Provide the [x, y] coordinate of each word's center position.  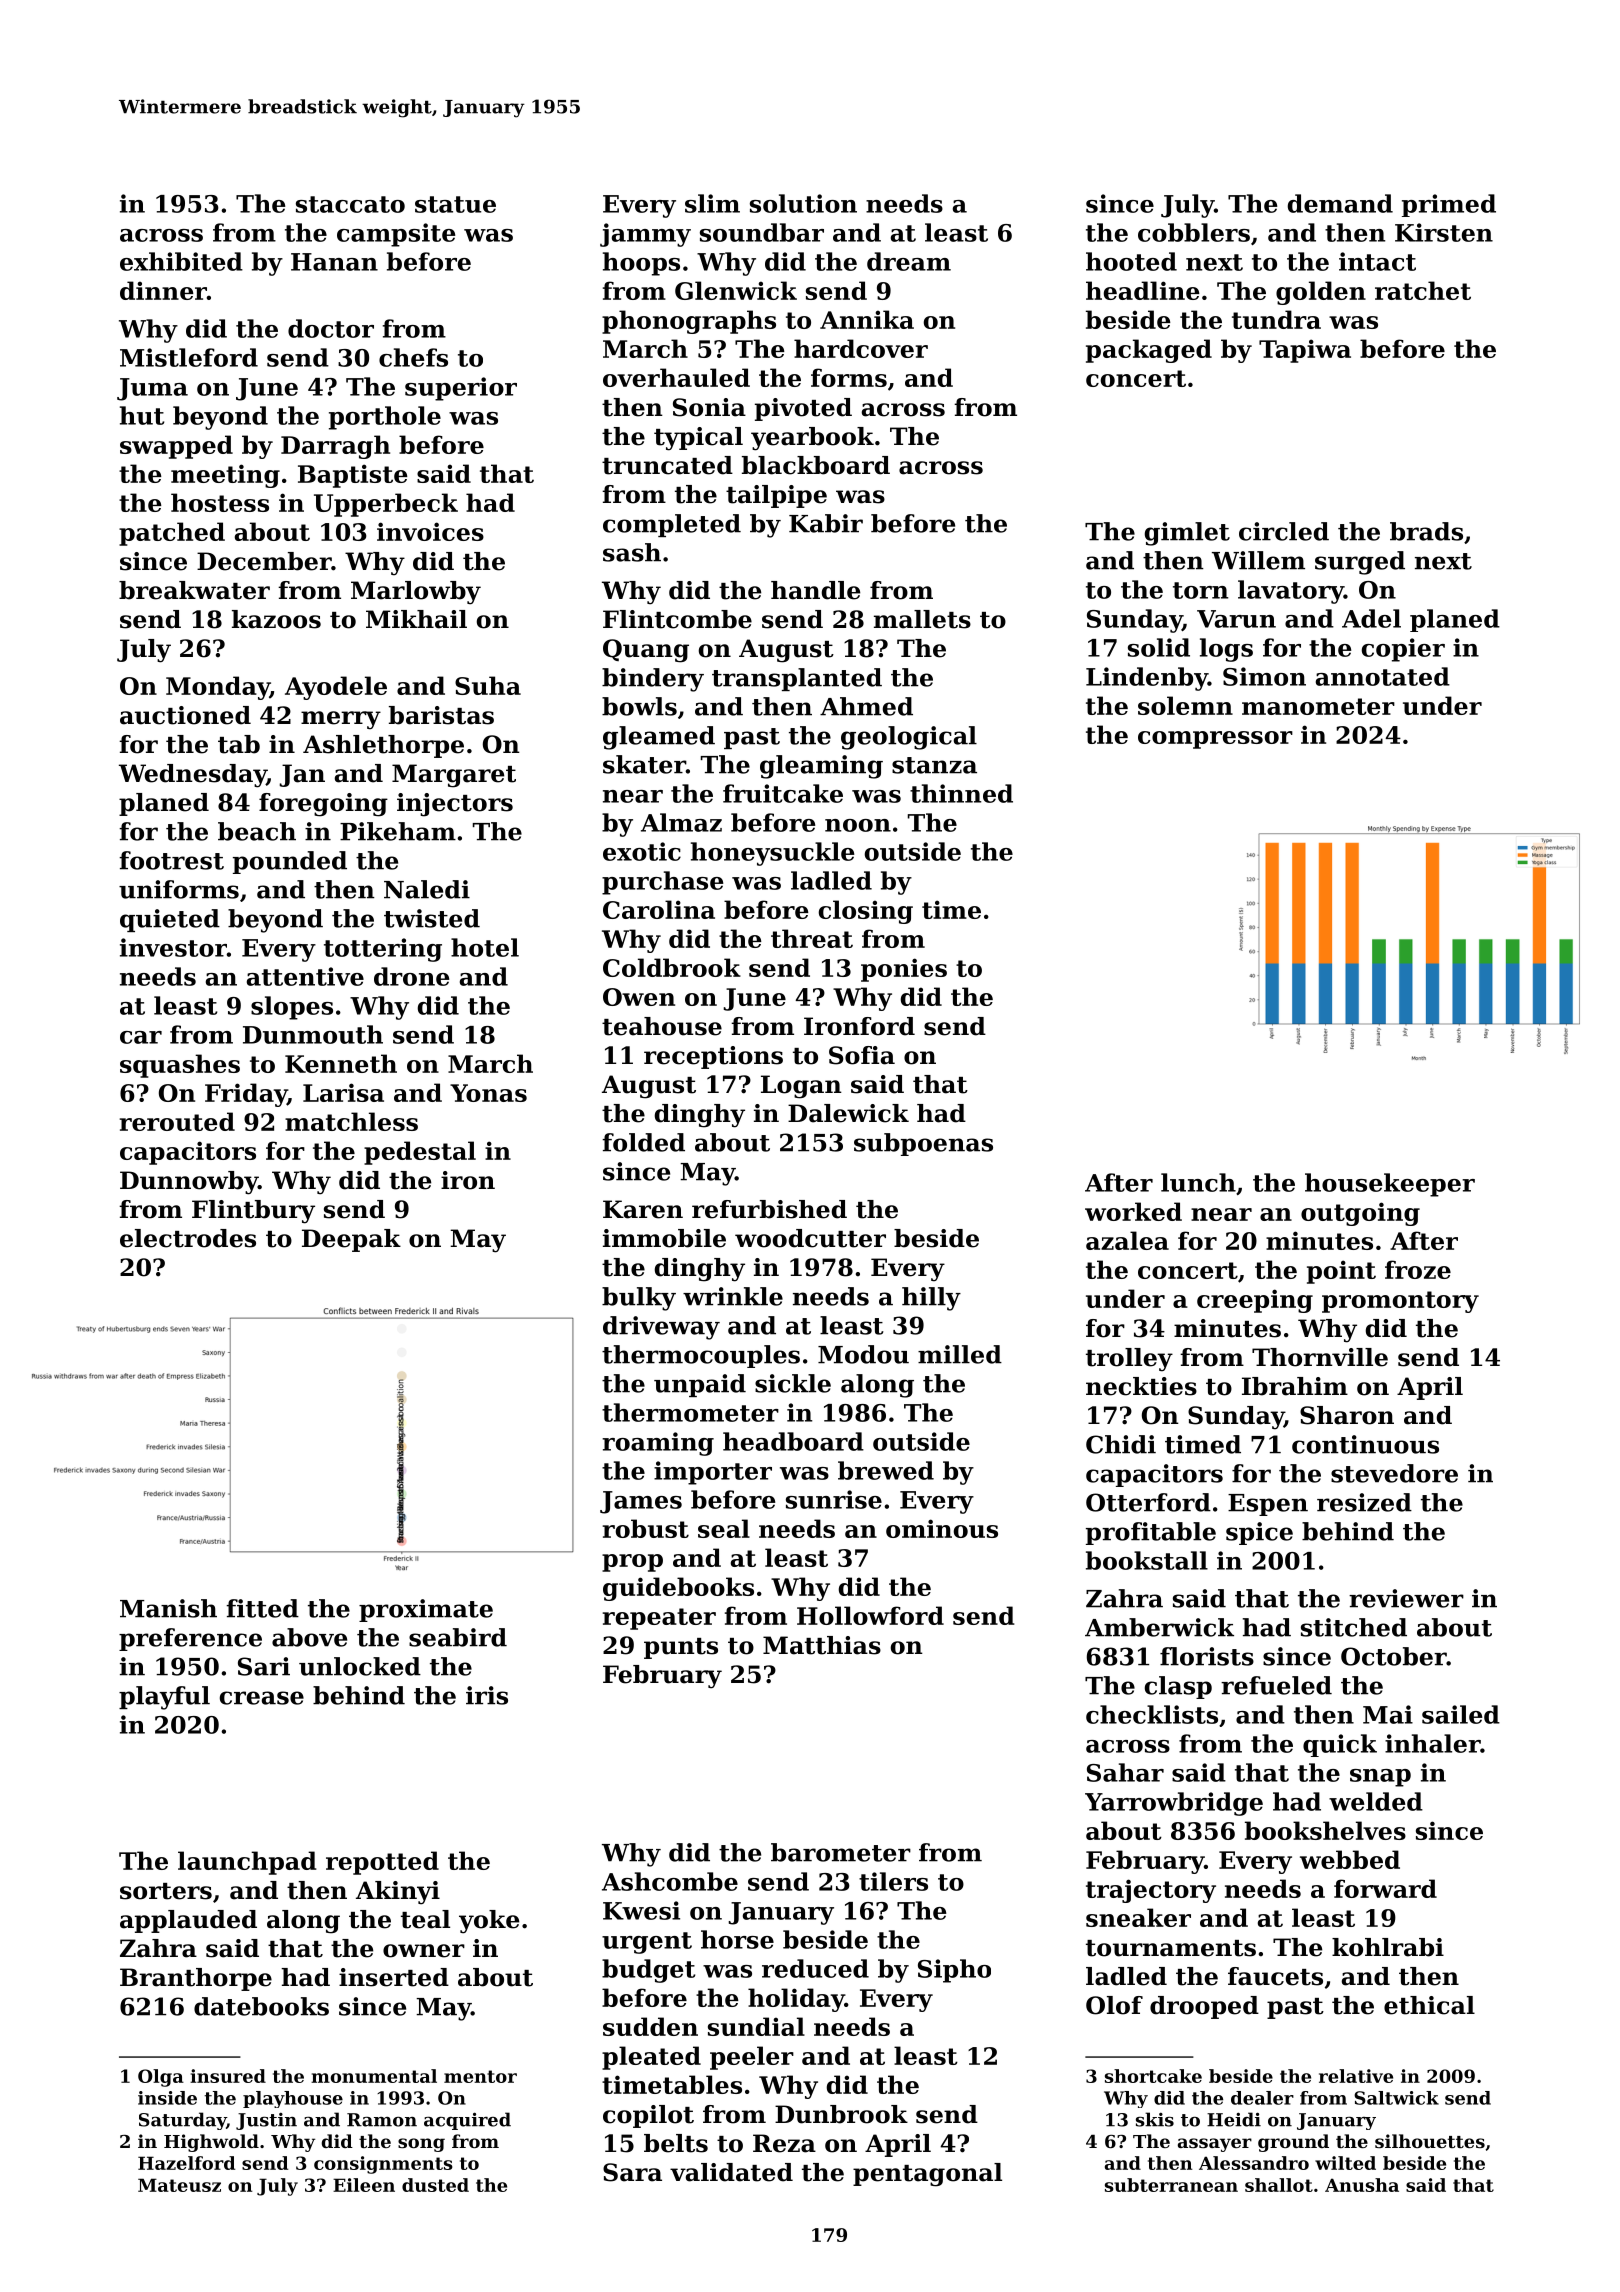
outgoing [1360, 1214]
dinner [163, 290]
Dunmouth [313, 1034]
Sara [632, 2172]
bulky [639, 1299]
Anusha [1362, 2185]
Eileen [364, 2185]
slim [712, 203]
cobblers [1194, 232]
